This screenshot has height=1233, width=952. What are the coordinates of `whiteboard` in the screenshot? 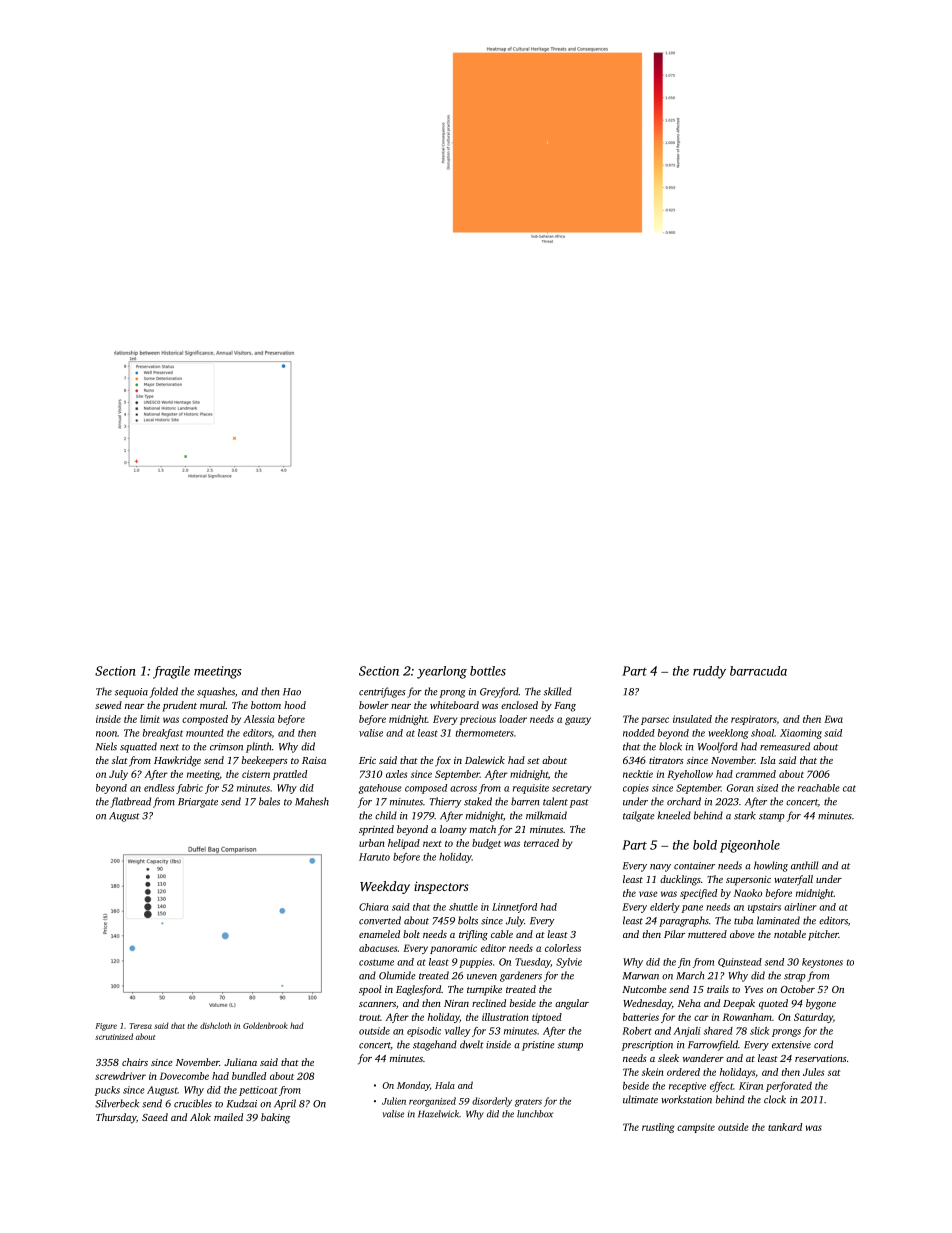 It's located at (454, 705).
